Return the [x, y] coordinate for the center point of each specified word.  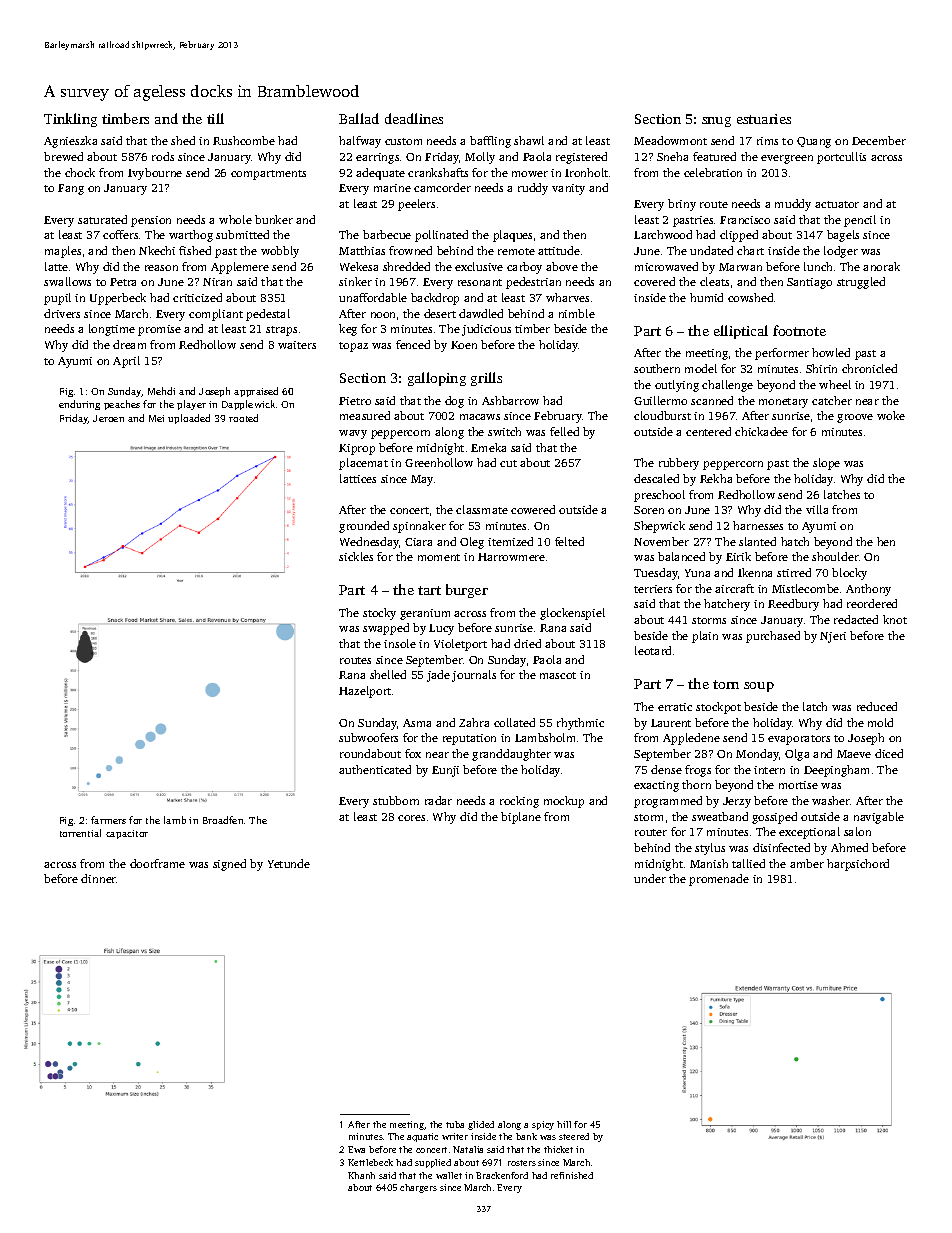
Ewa [356, 1149]
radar [438, 800]
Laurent [671, 723]
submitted [242, 234]
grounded [364, 527]
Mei [156, 418]
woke [891, 415]
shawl [529, 140]
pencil [860, 221]
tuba [455, 1124]
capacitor [127, 834]
